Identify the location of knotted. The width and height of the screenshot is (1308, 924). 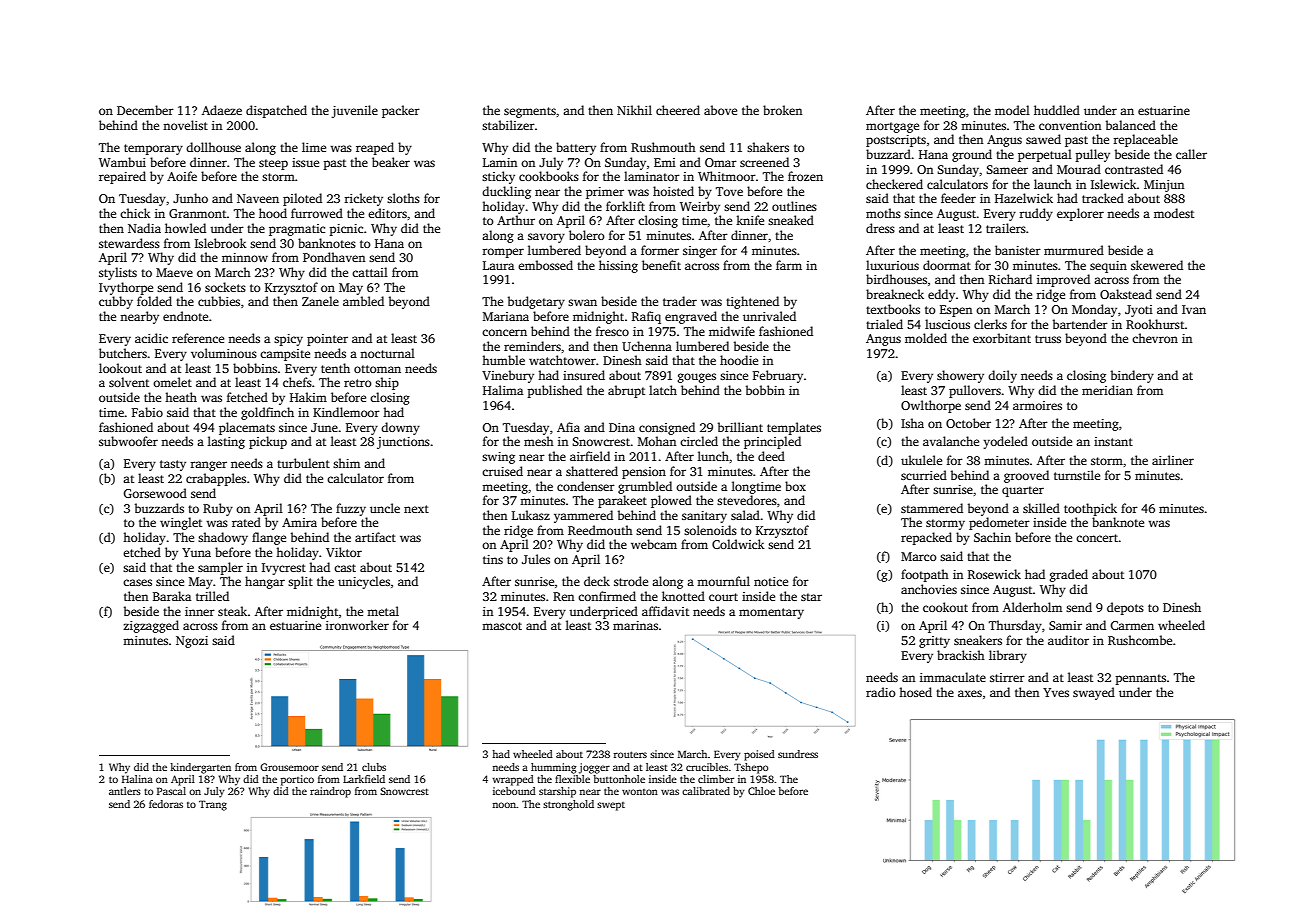
(683, 596).
